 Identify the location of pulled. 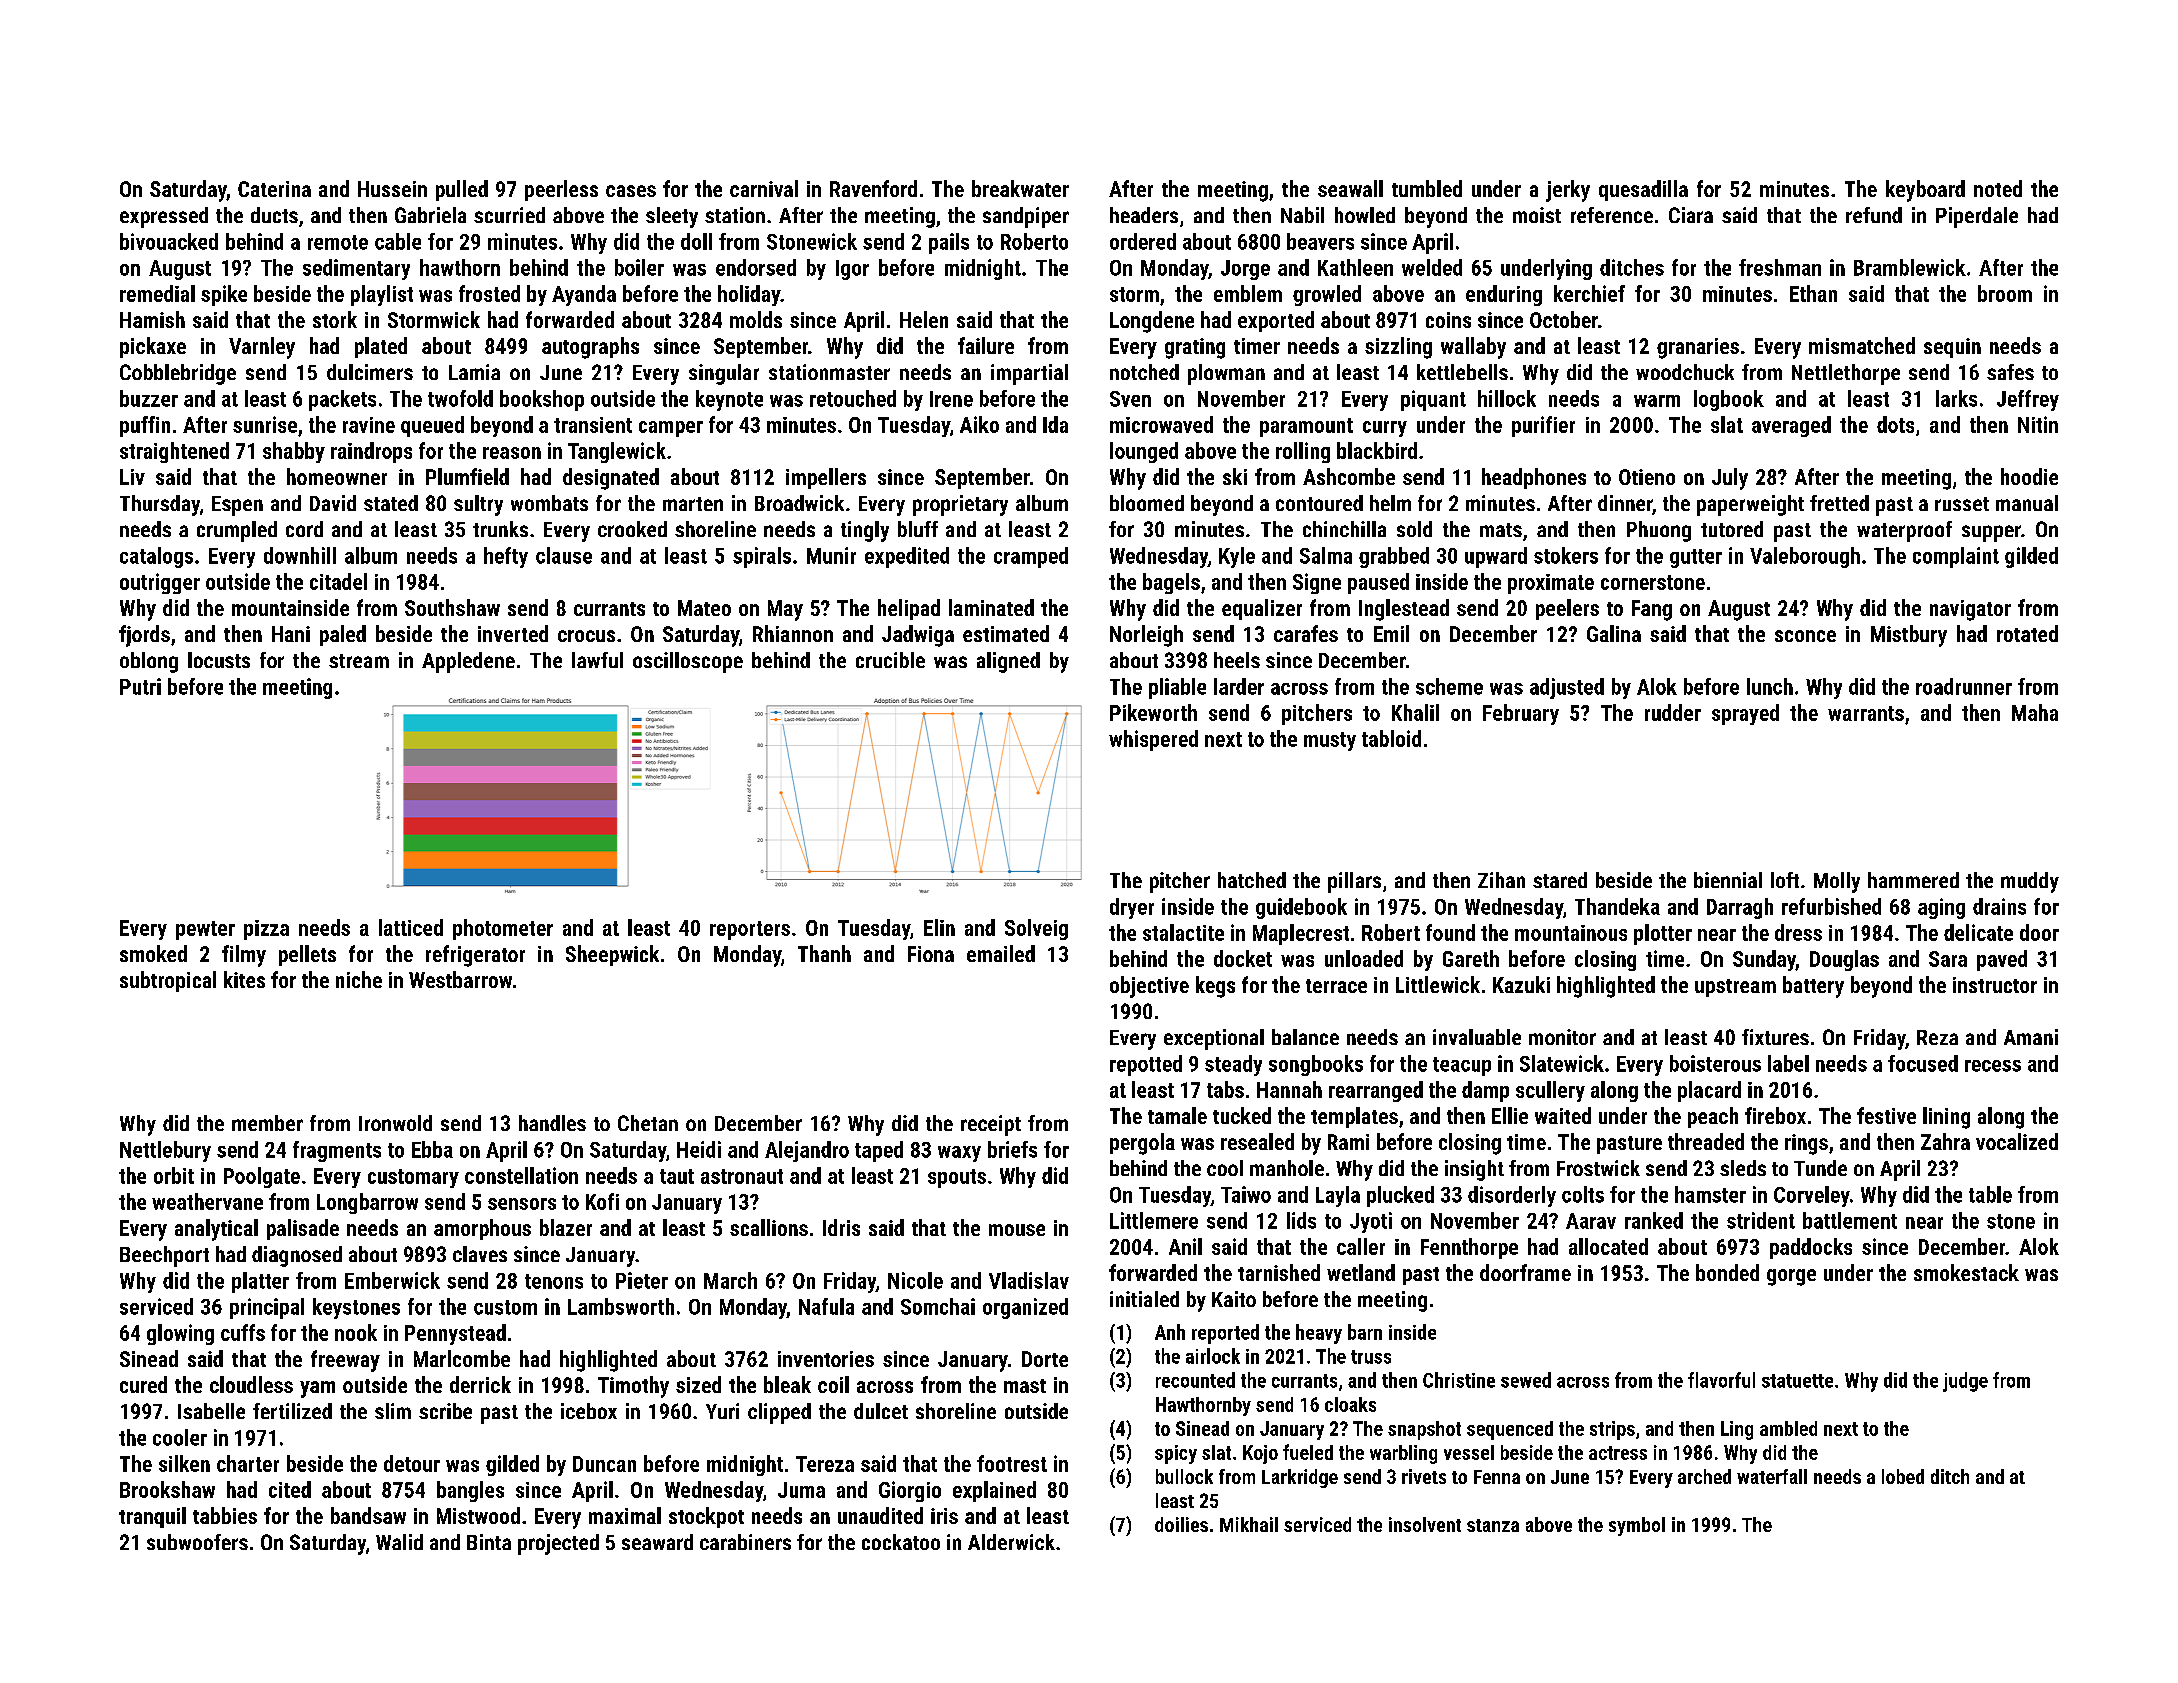
(462, 190).
